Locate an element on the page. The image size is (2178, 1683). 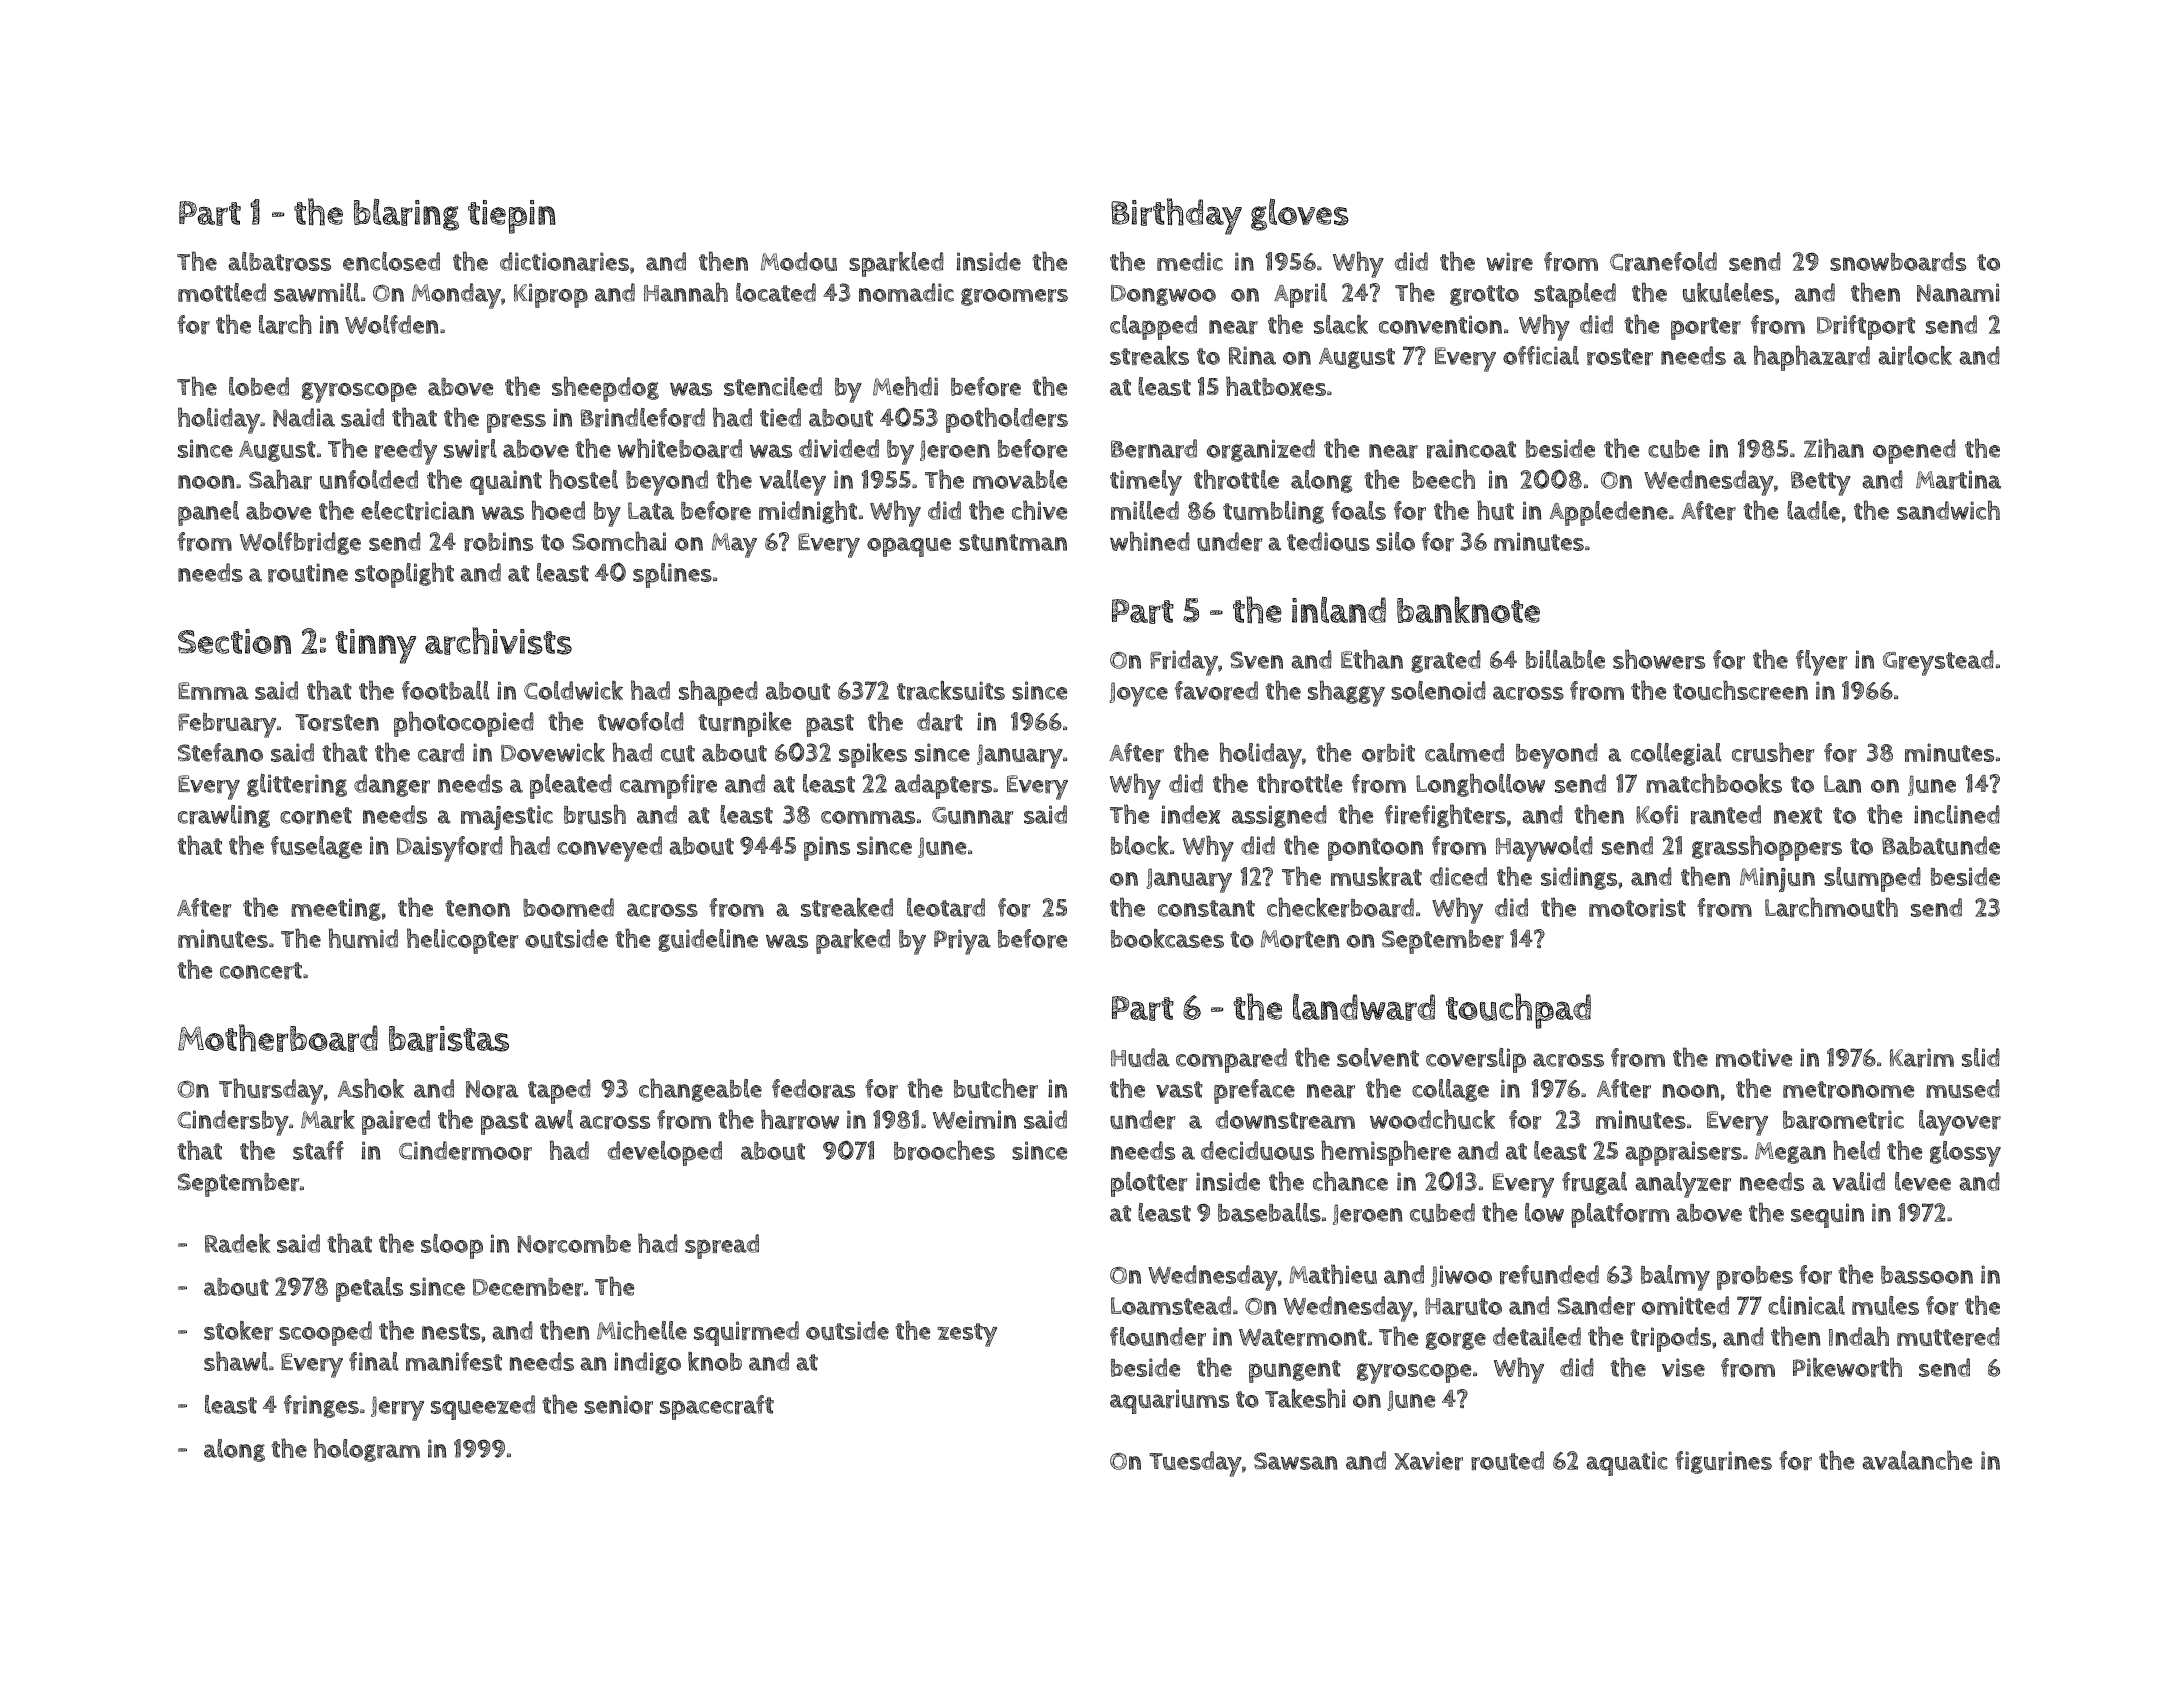
Driftport is located at coordinates (1866, 327).
